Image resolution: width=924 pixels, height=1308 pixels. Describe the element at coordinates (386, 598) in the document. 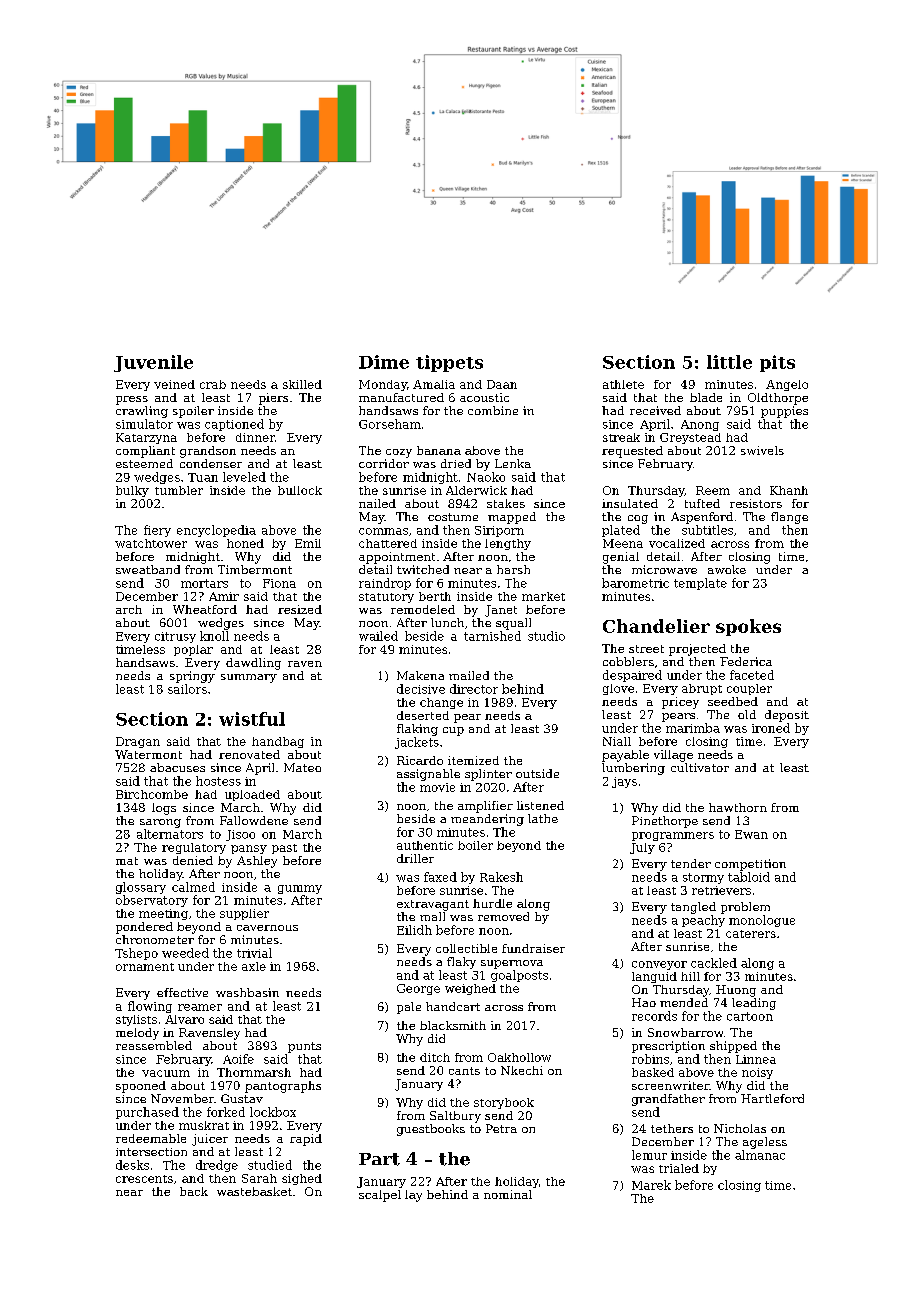

I see `statutory` at that location.
